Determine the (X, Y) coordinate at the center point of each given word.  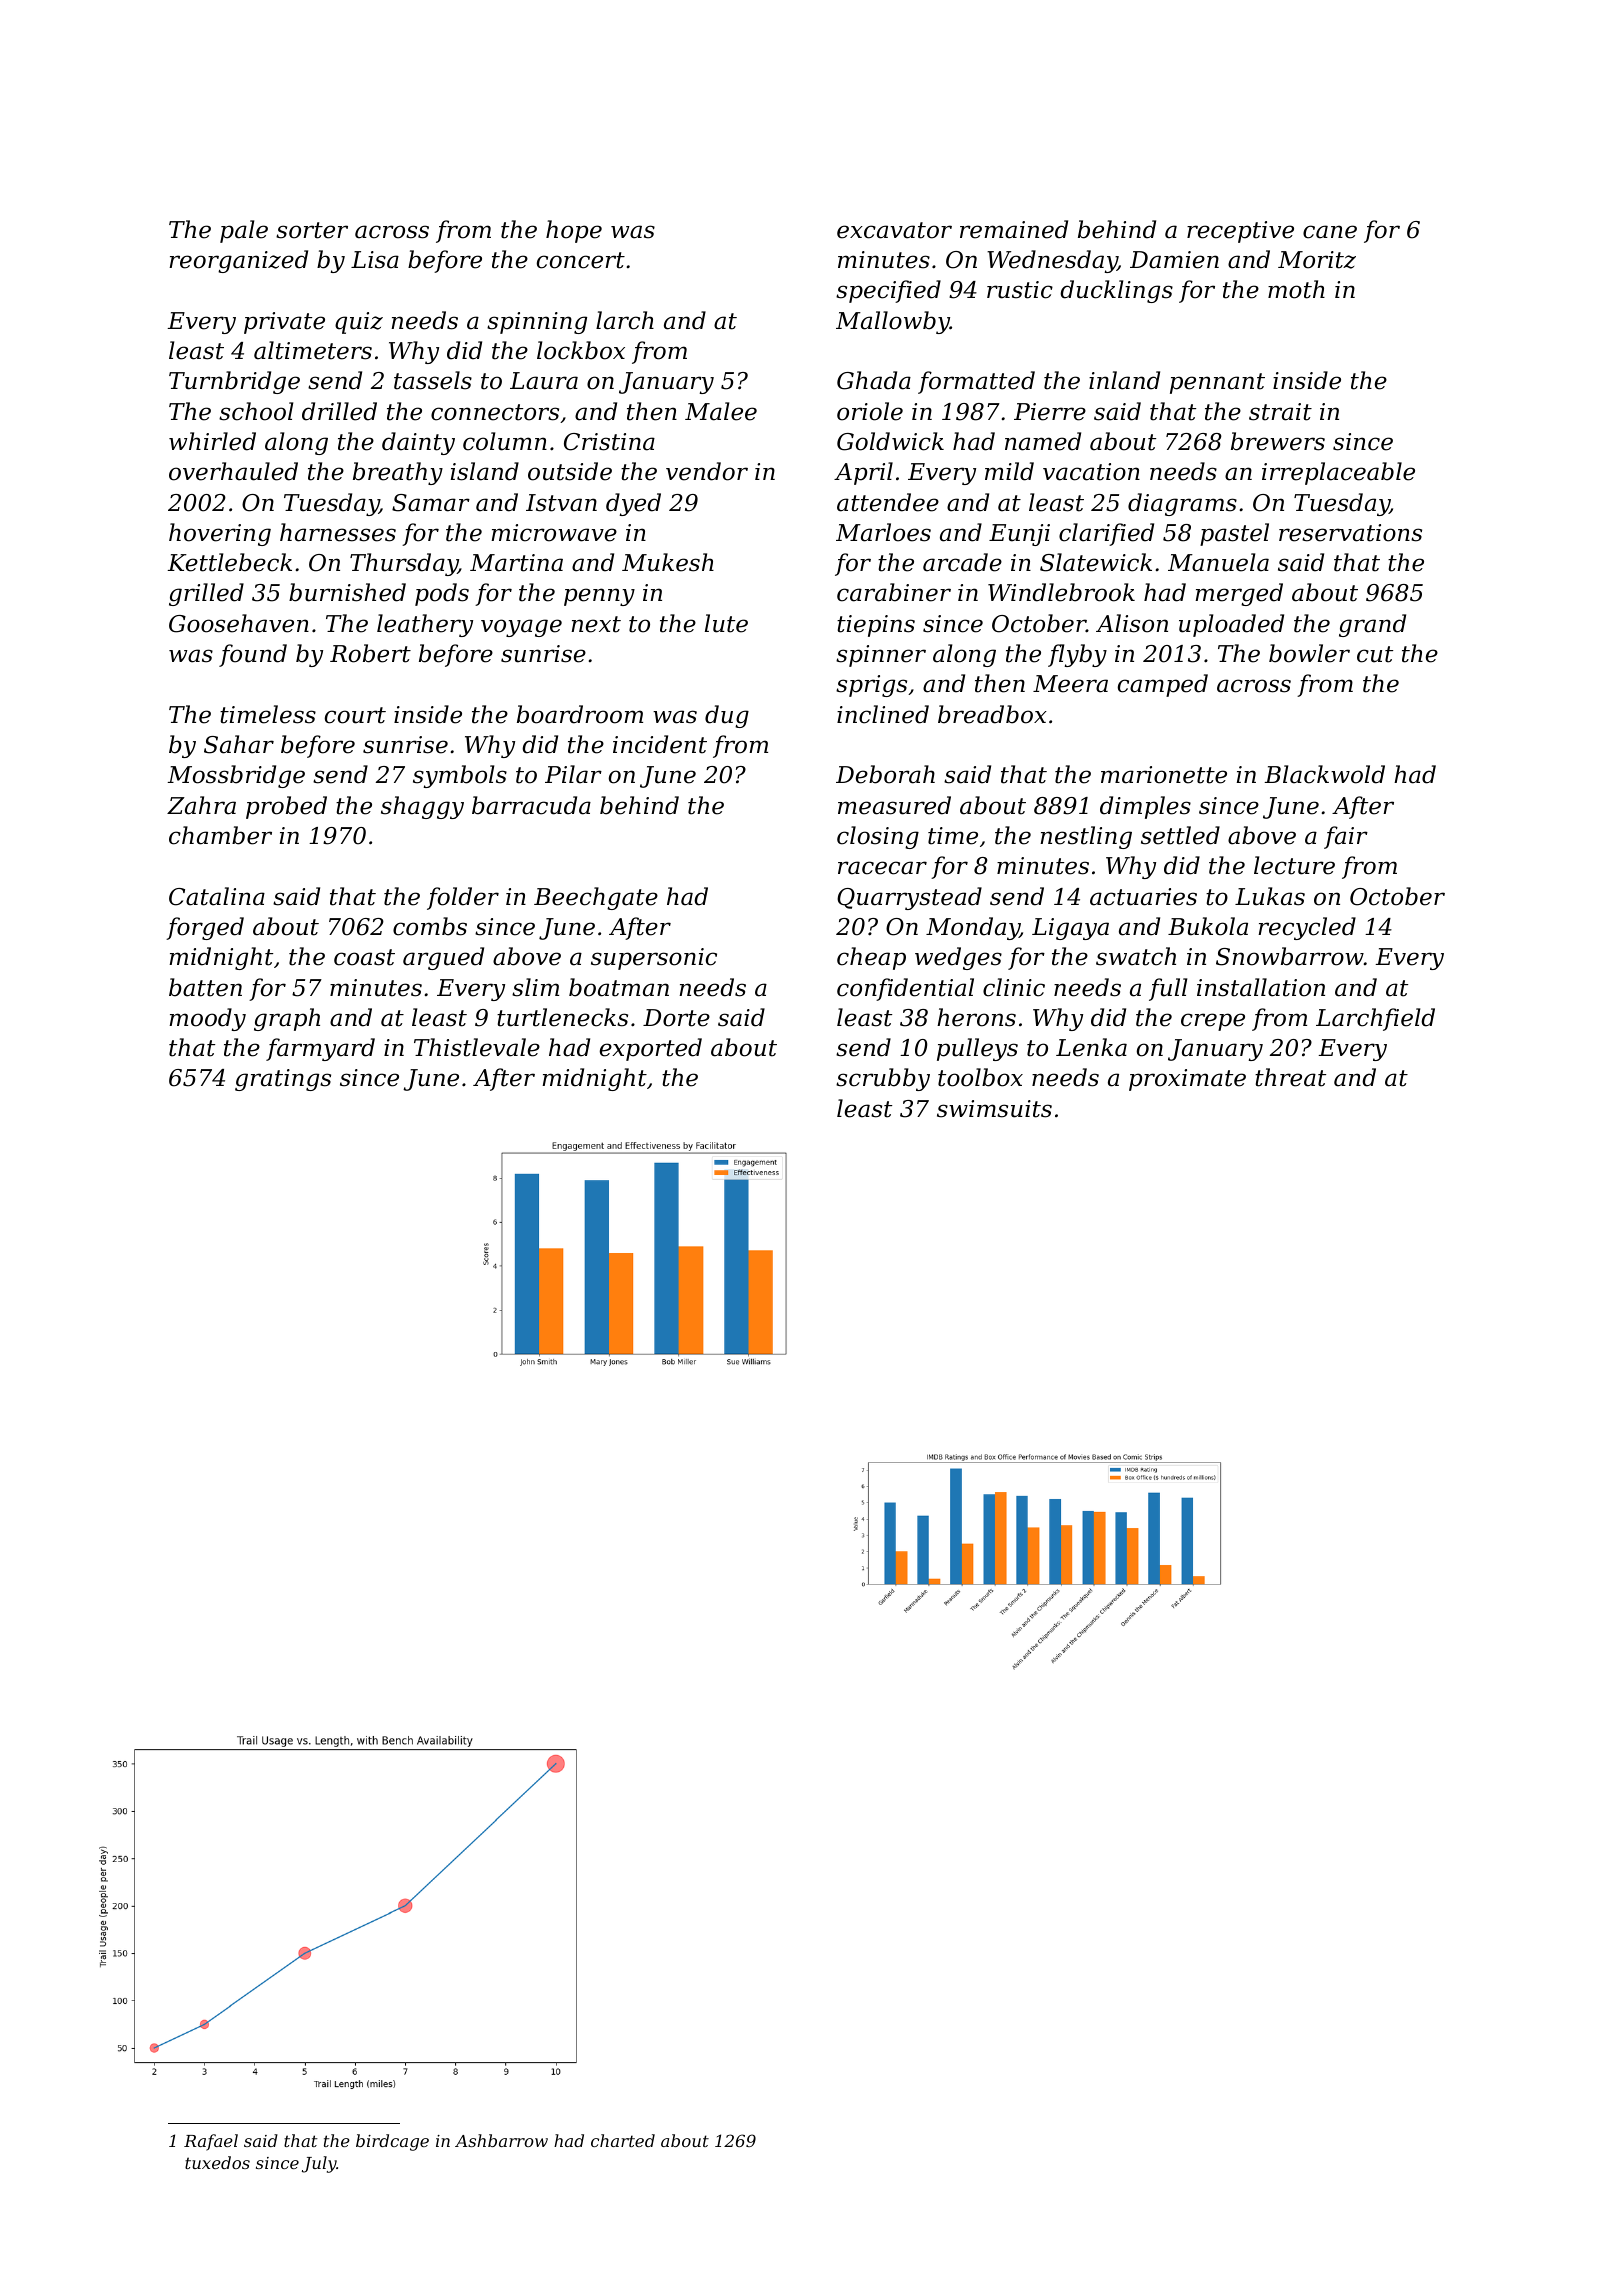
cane (1330, 232)
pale (244, 231)
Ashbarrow (501, 2140)
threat (1290, 1077)
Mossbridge (236, 776)
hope (574, 231)
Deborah (885, 774)
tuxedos (217, 2162)
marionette (1164, 775)
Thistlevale (477, 1047)
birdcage (392, 2142)
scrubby (883, 1079)
